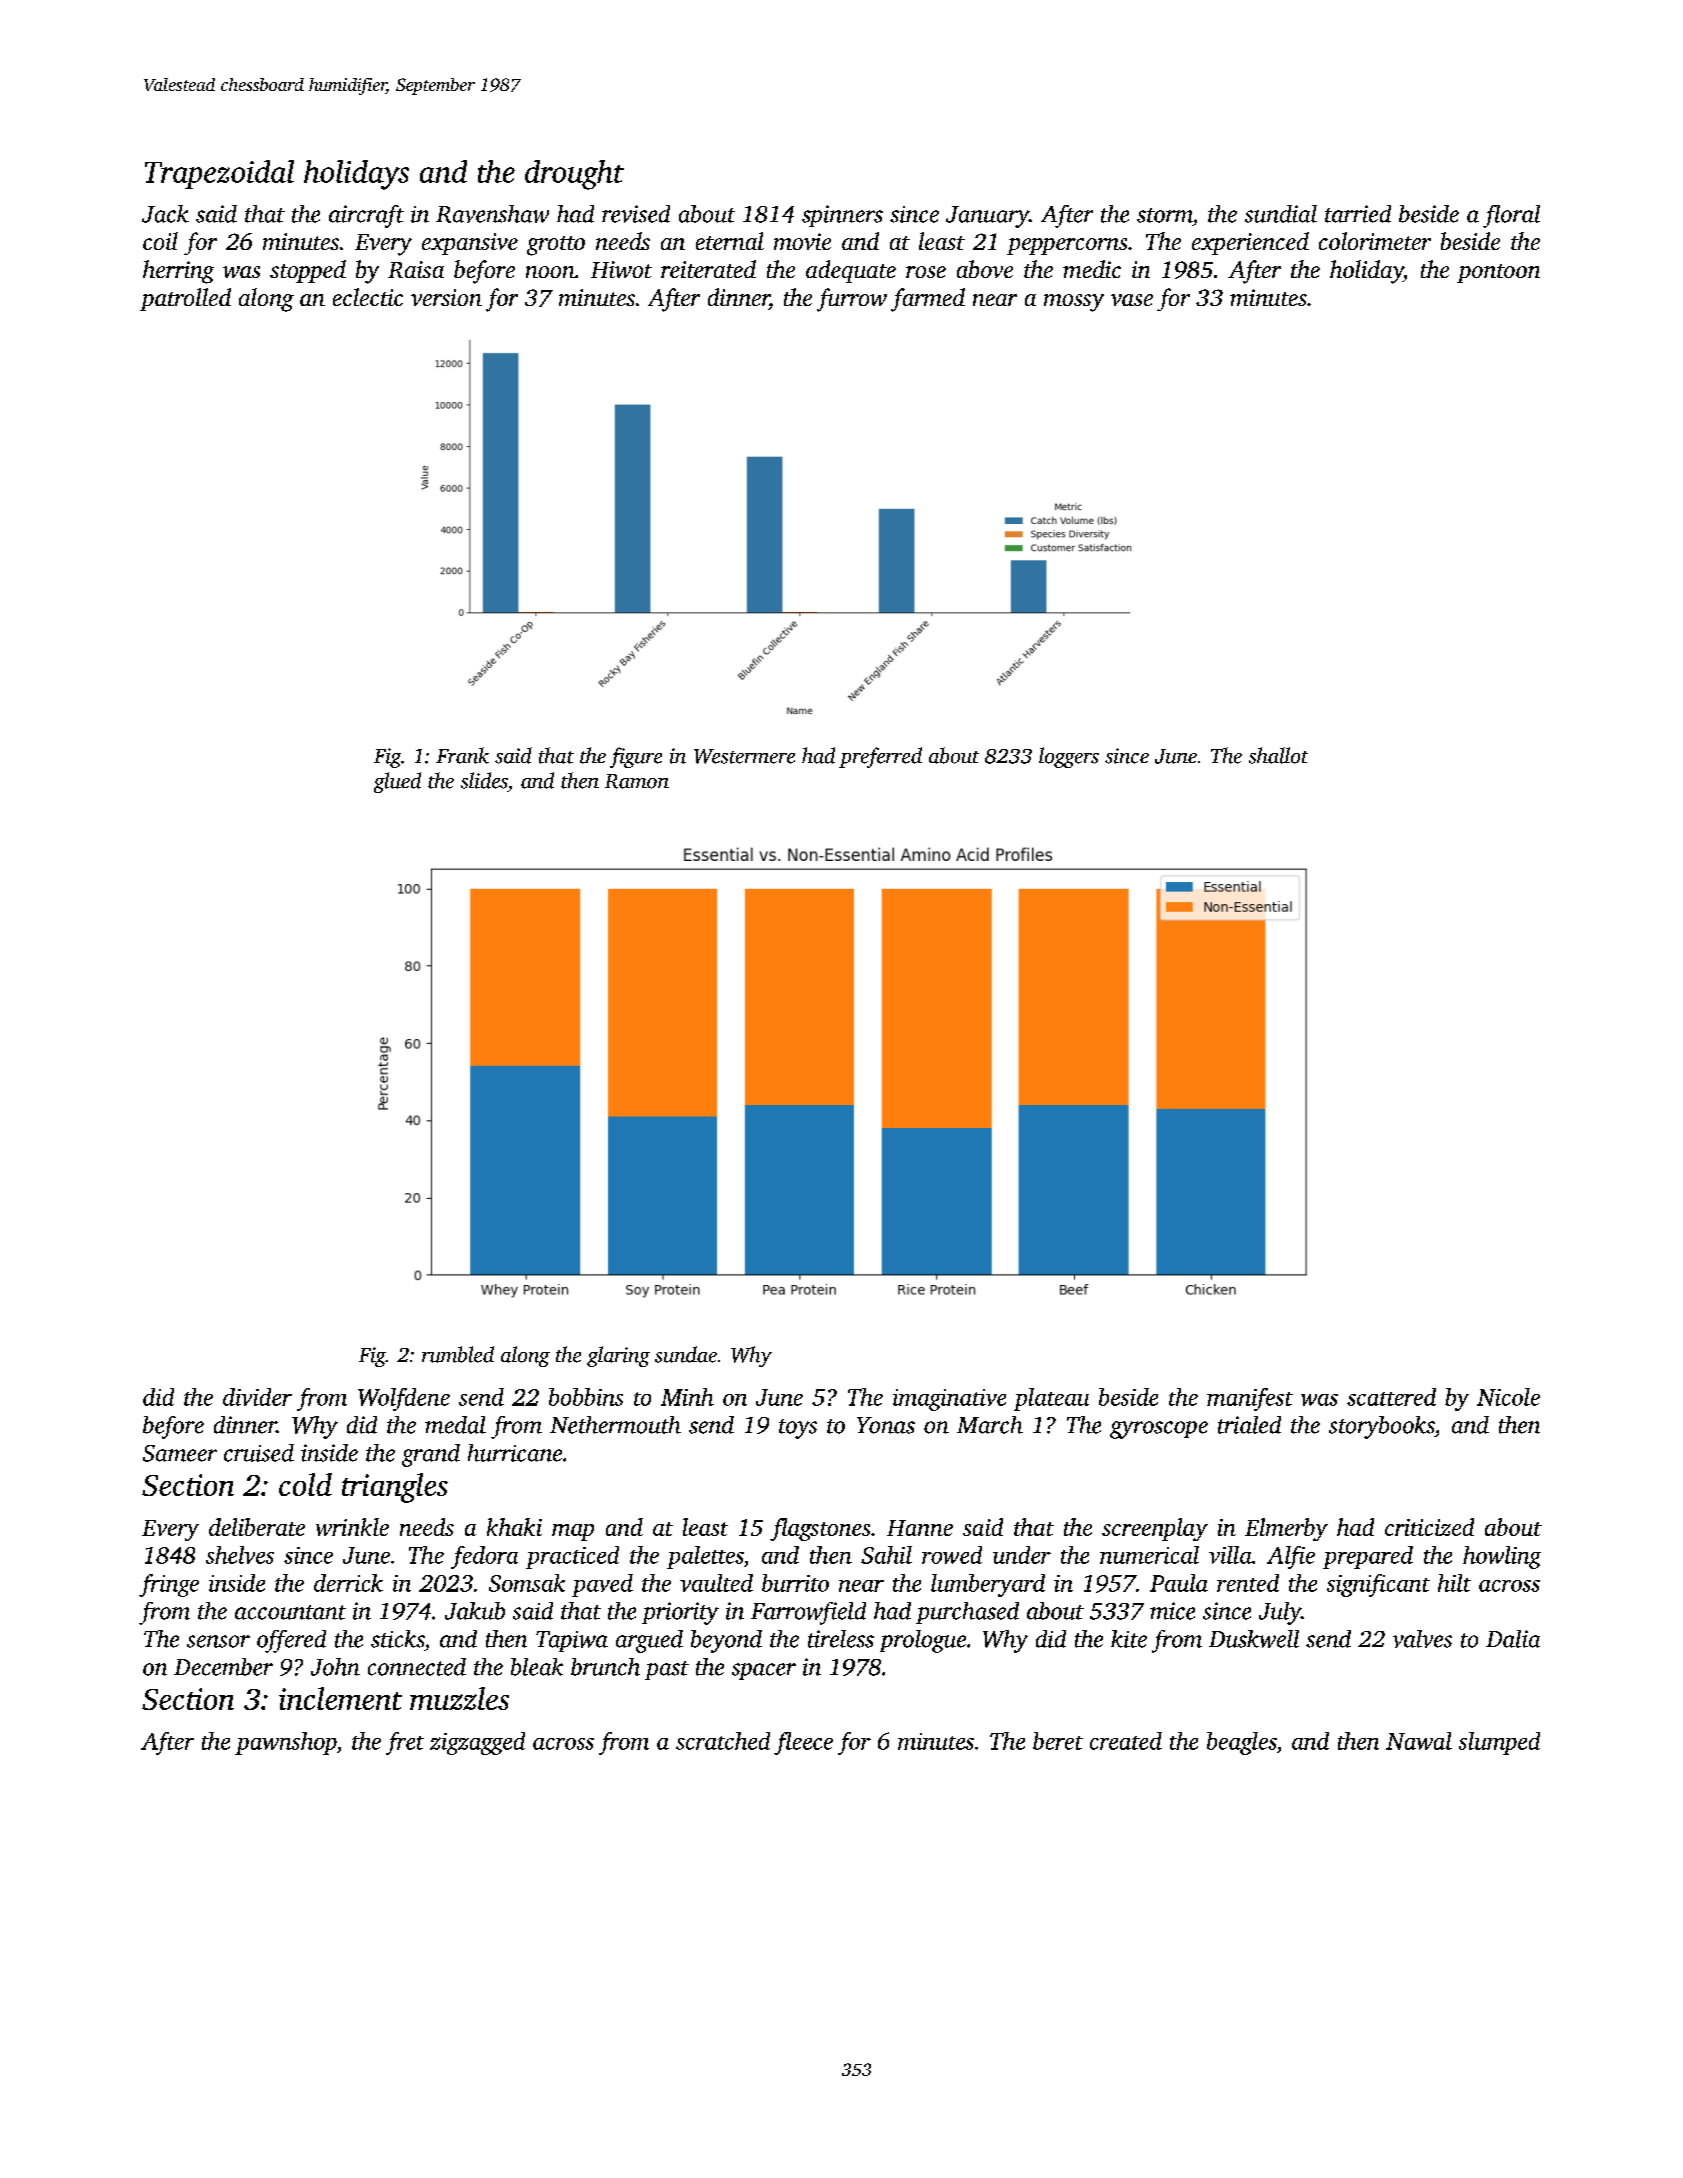 The image size is (1683, 2178). Describe the element at coordinates (1278, 755) in the screenshot. I see `shallot` at that location.
